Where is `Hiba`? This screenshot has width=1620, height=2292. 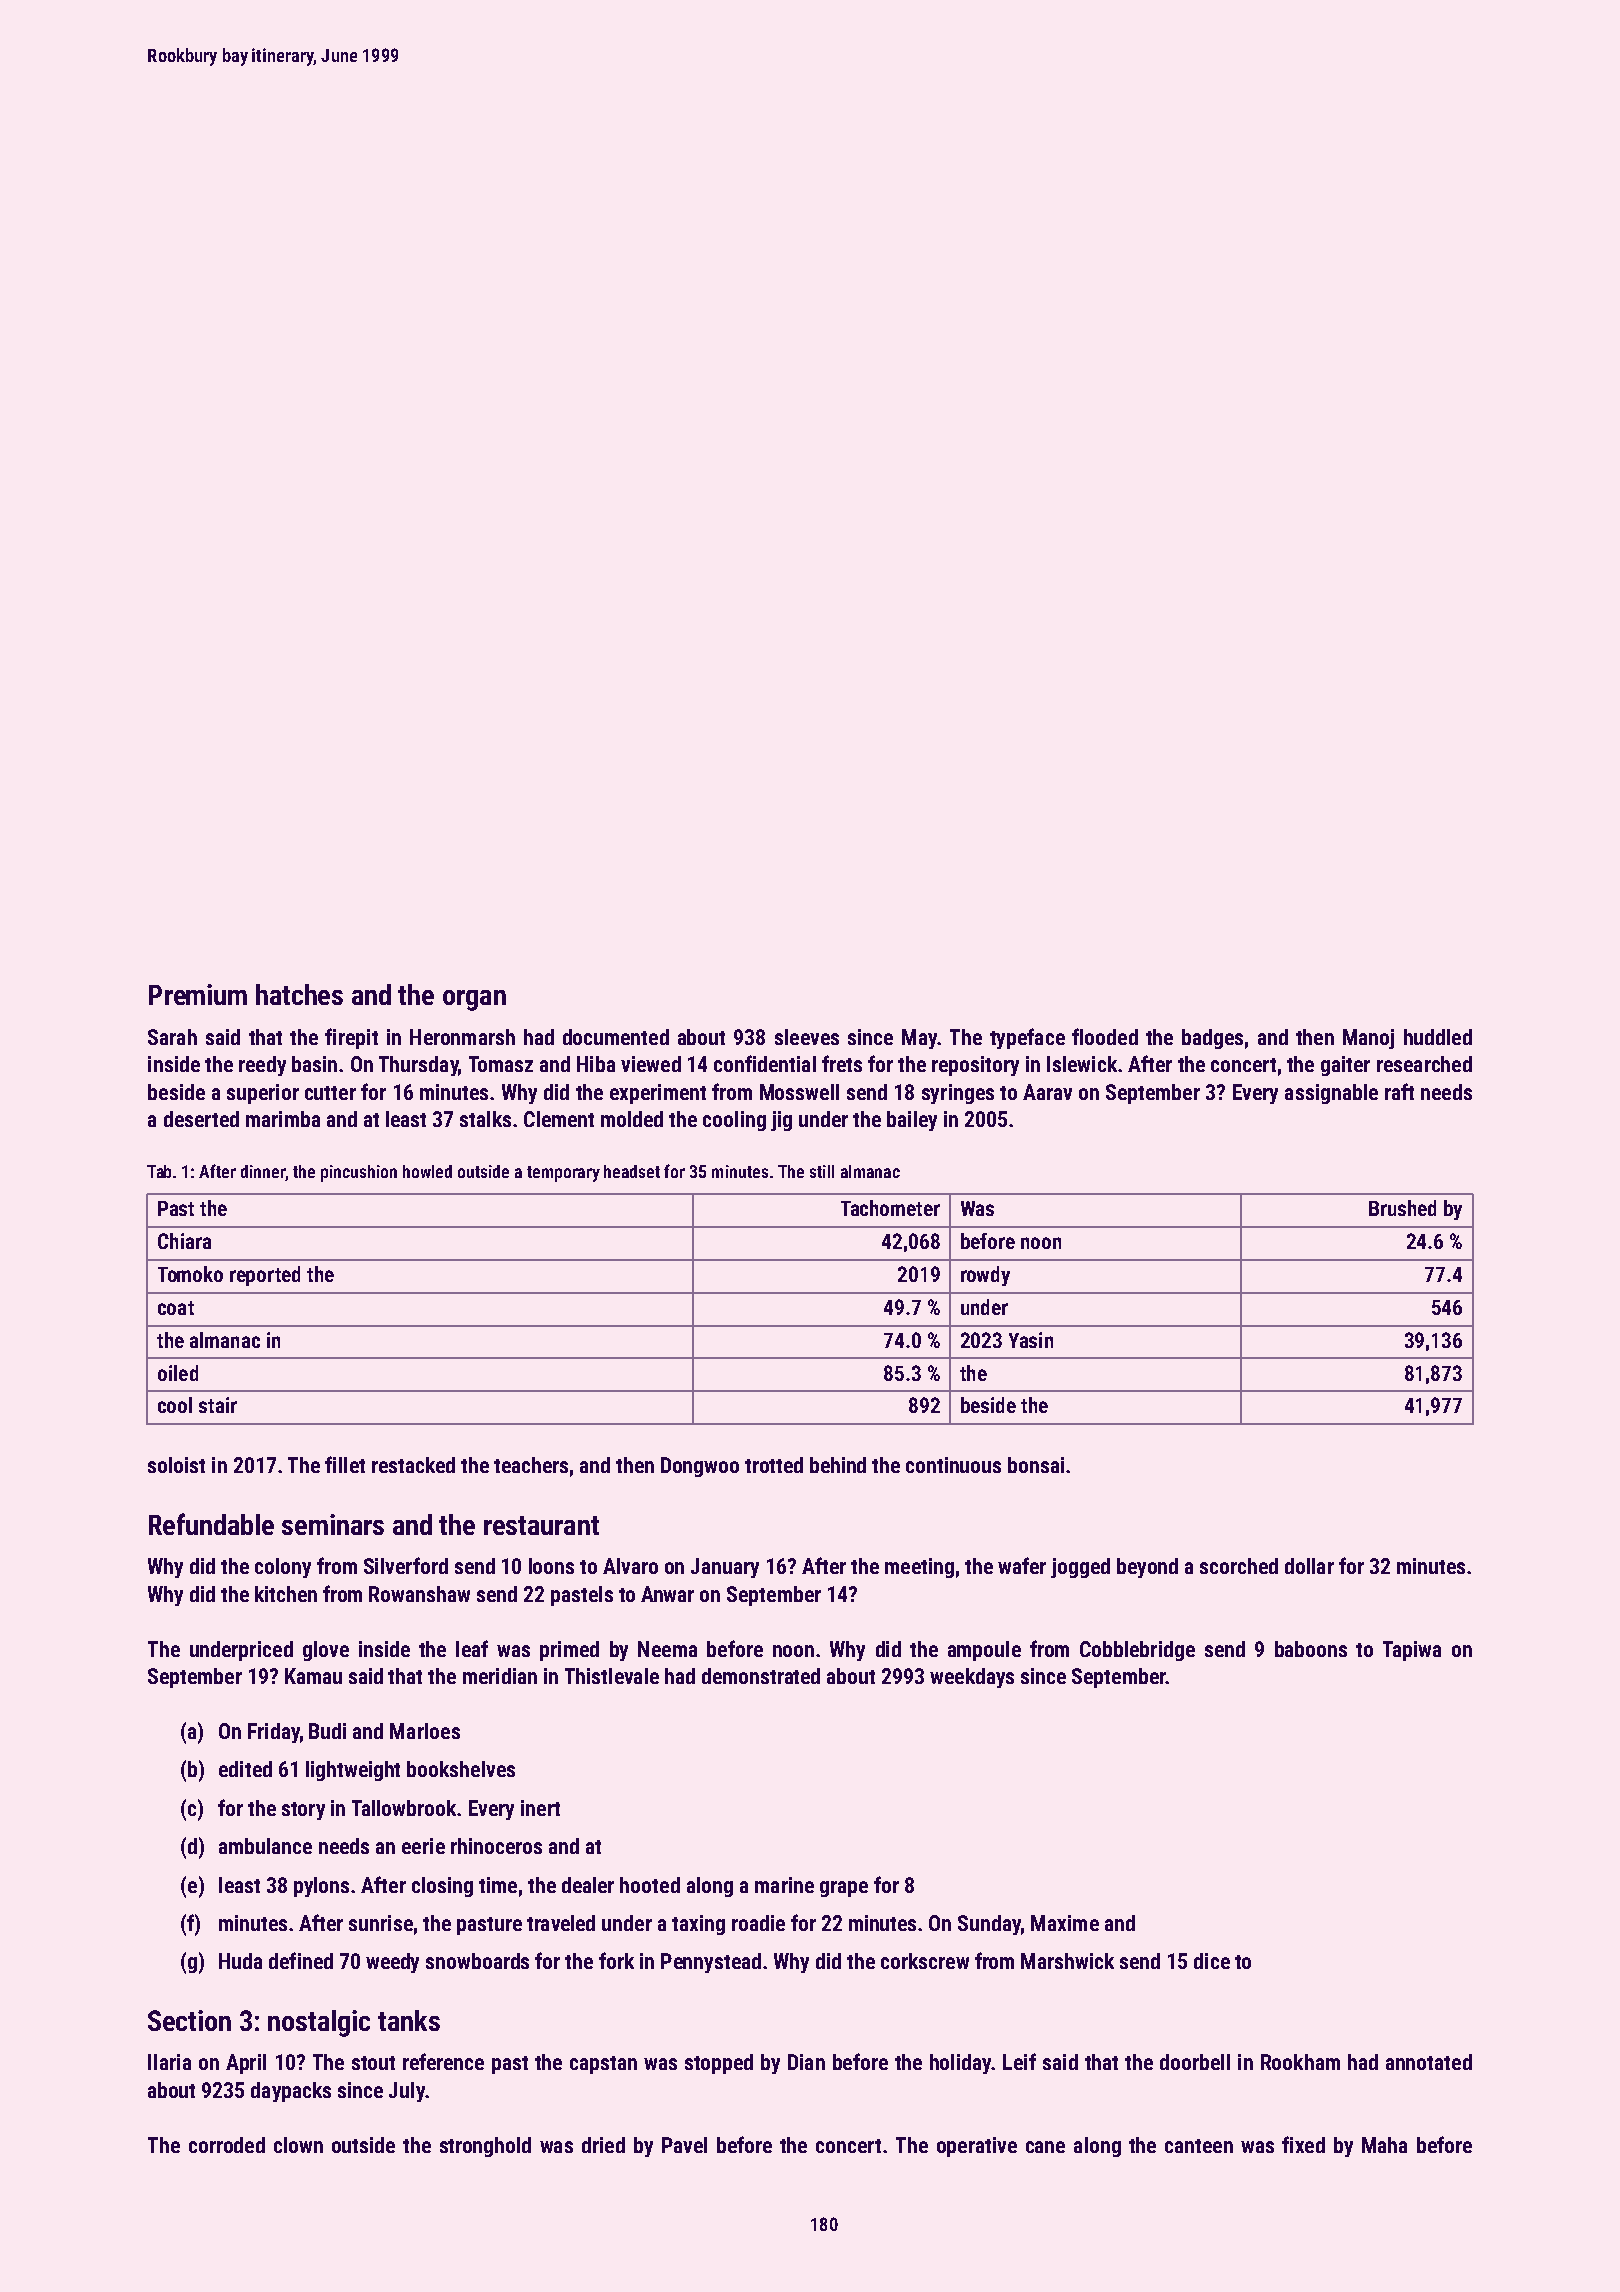 Hiba is located at coordinates (596, 1064).
